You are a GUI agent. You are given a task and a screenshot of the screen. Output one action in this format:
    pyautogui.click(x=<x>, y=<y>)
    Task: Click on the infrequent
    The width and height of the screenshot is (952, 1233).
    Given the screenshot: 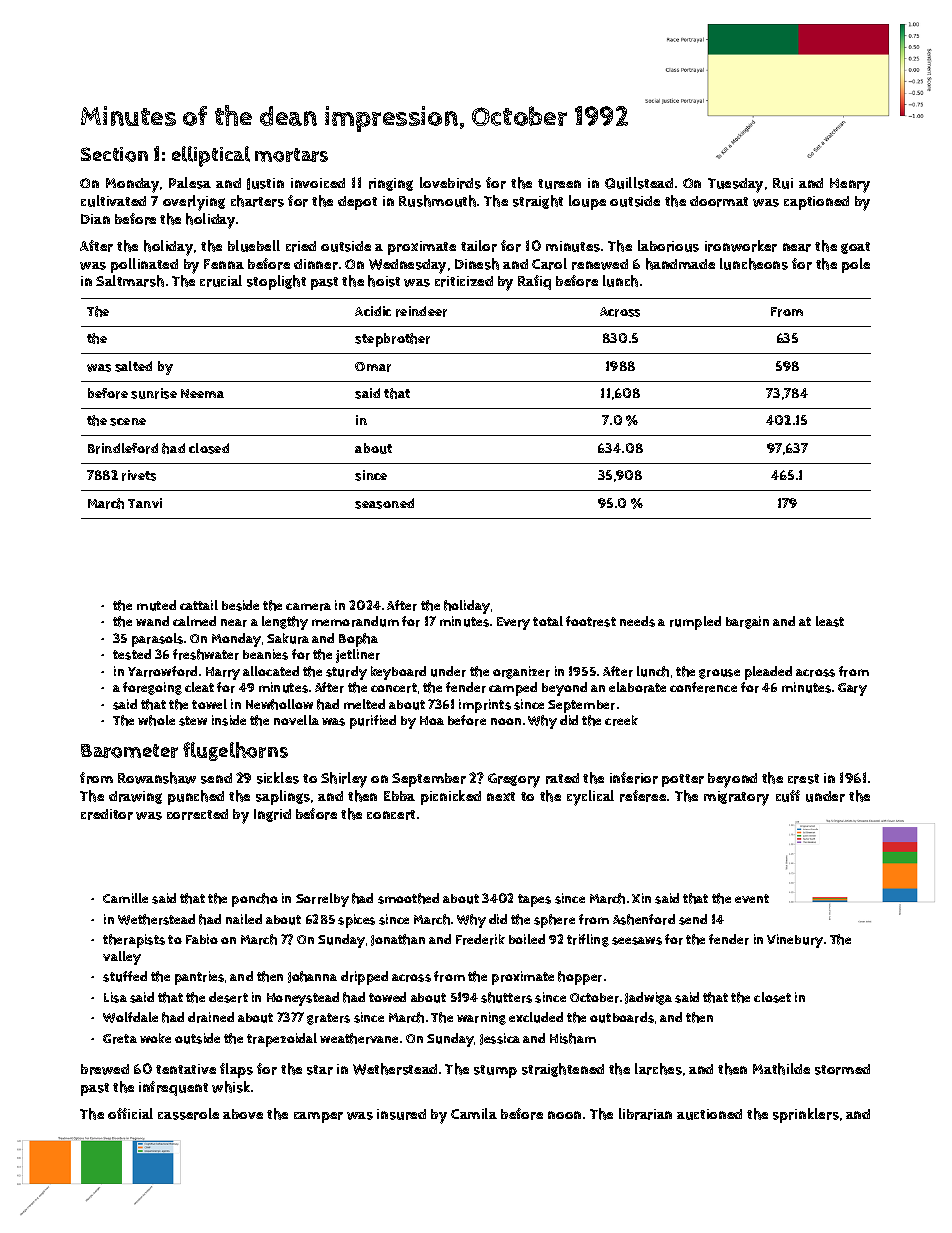 What is the action you would take?
    pyautogui.click(x=173, y=1088)
